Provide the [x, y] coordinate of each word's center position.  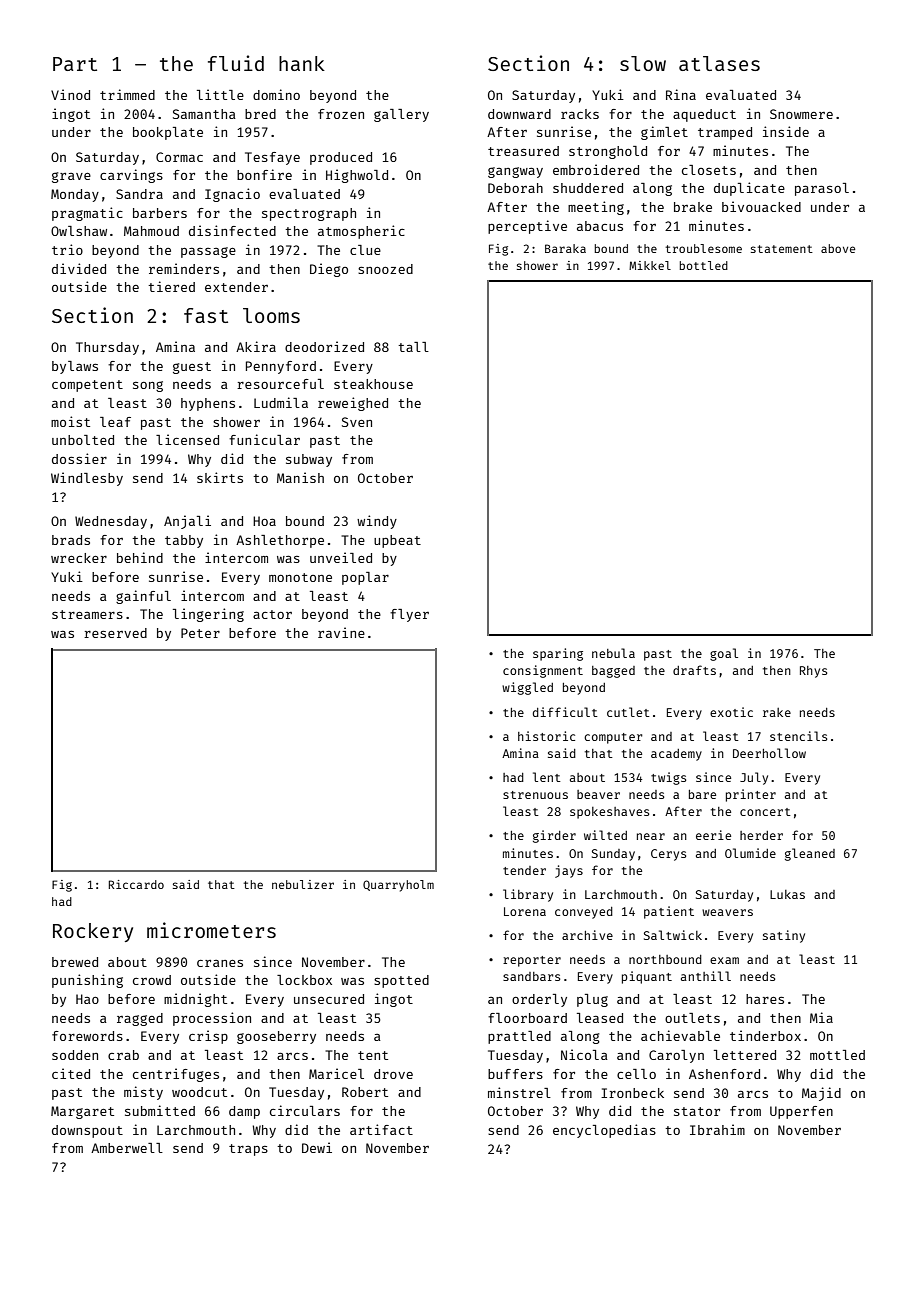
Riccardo [136, 884]
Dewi [317, 1147]
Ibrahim [717, 1129]
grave [71, 177]
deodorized [324, 346]
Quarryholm [398, 886]
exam [724, 960]
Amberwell [127, 1148]
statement [782, 249]
